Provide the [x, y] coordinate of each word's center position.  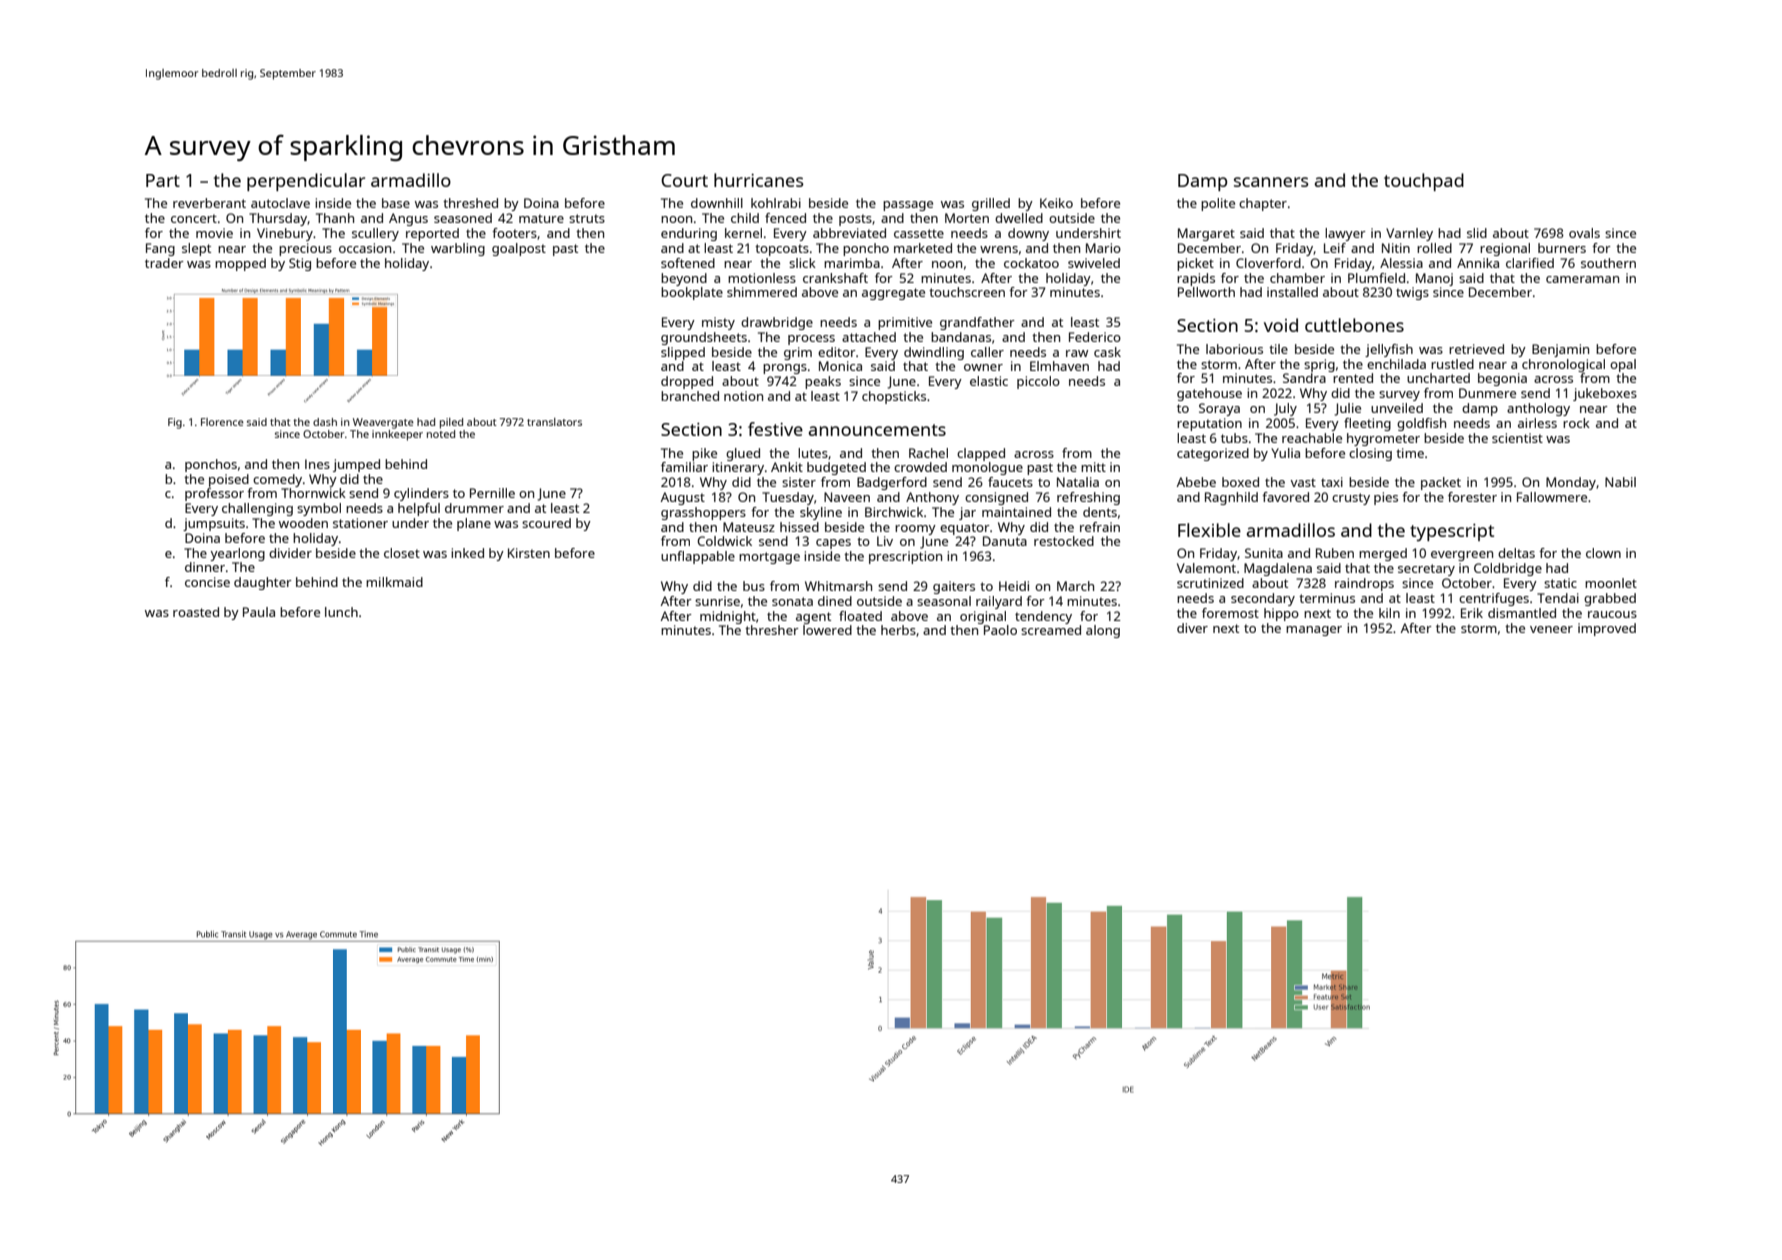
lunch [341, 612]
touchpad [1424, 182]
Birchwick [894, 512]
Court [684, 180]
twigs [1412, 293]
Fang [160, 249]
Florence [222, 422]
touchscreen [967, 292]
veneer [1551, 629]
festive [775, 429]
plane [474, 524]
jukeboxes [1605, 394]
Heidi [1014, 586]
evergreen [1462, 556]
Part [163, 180]
